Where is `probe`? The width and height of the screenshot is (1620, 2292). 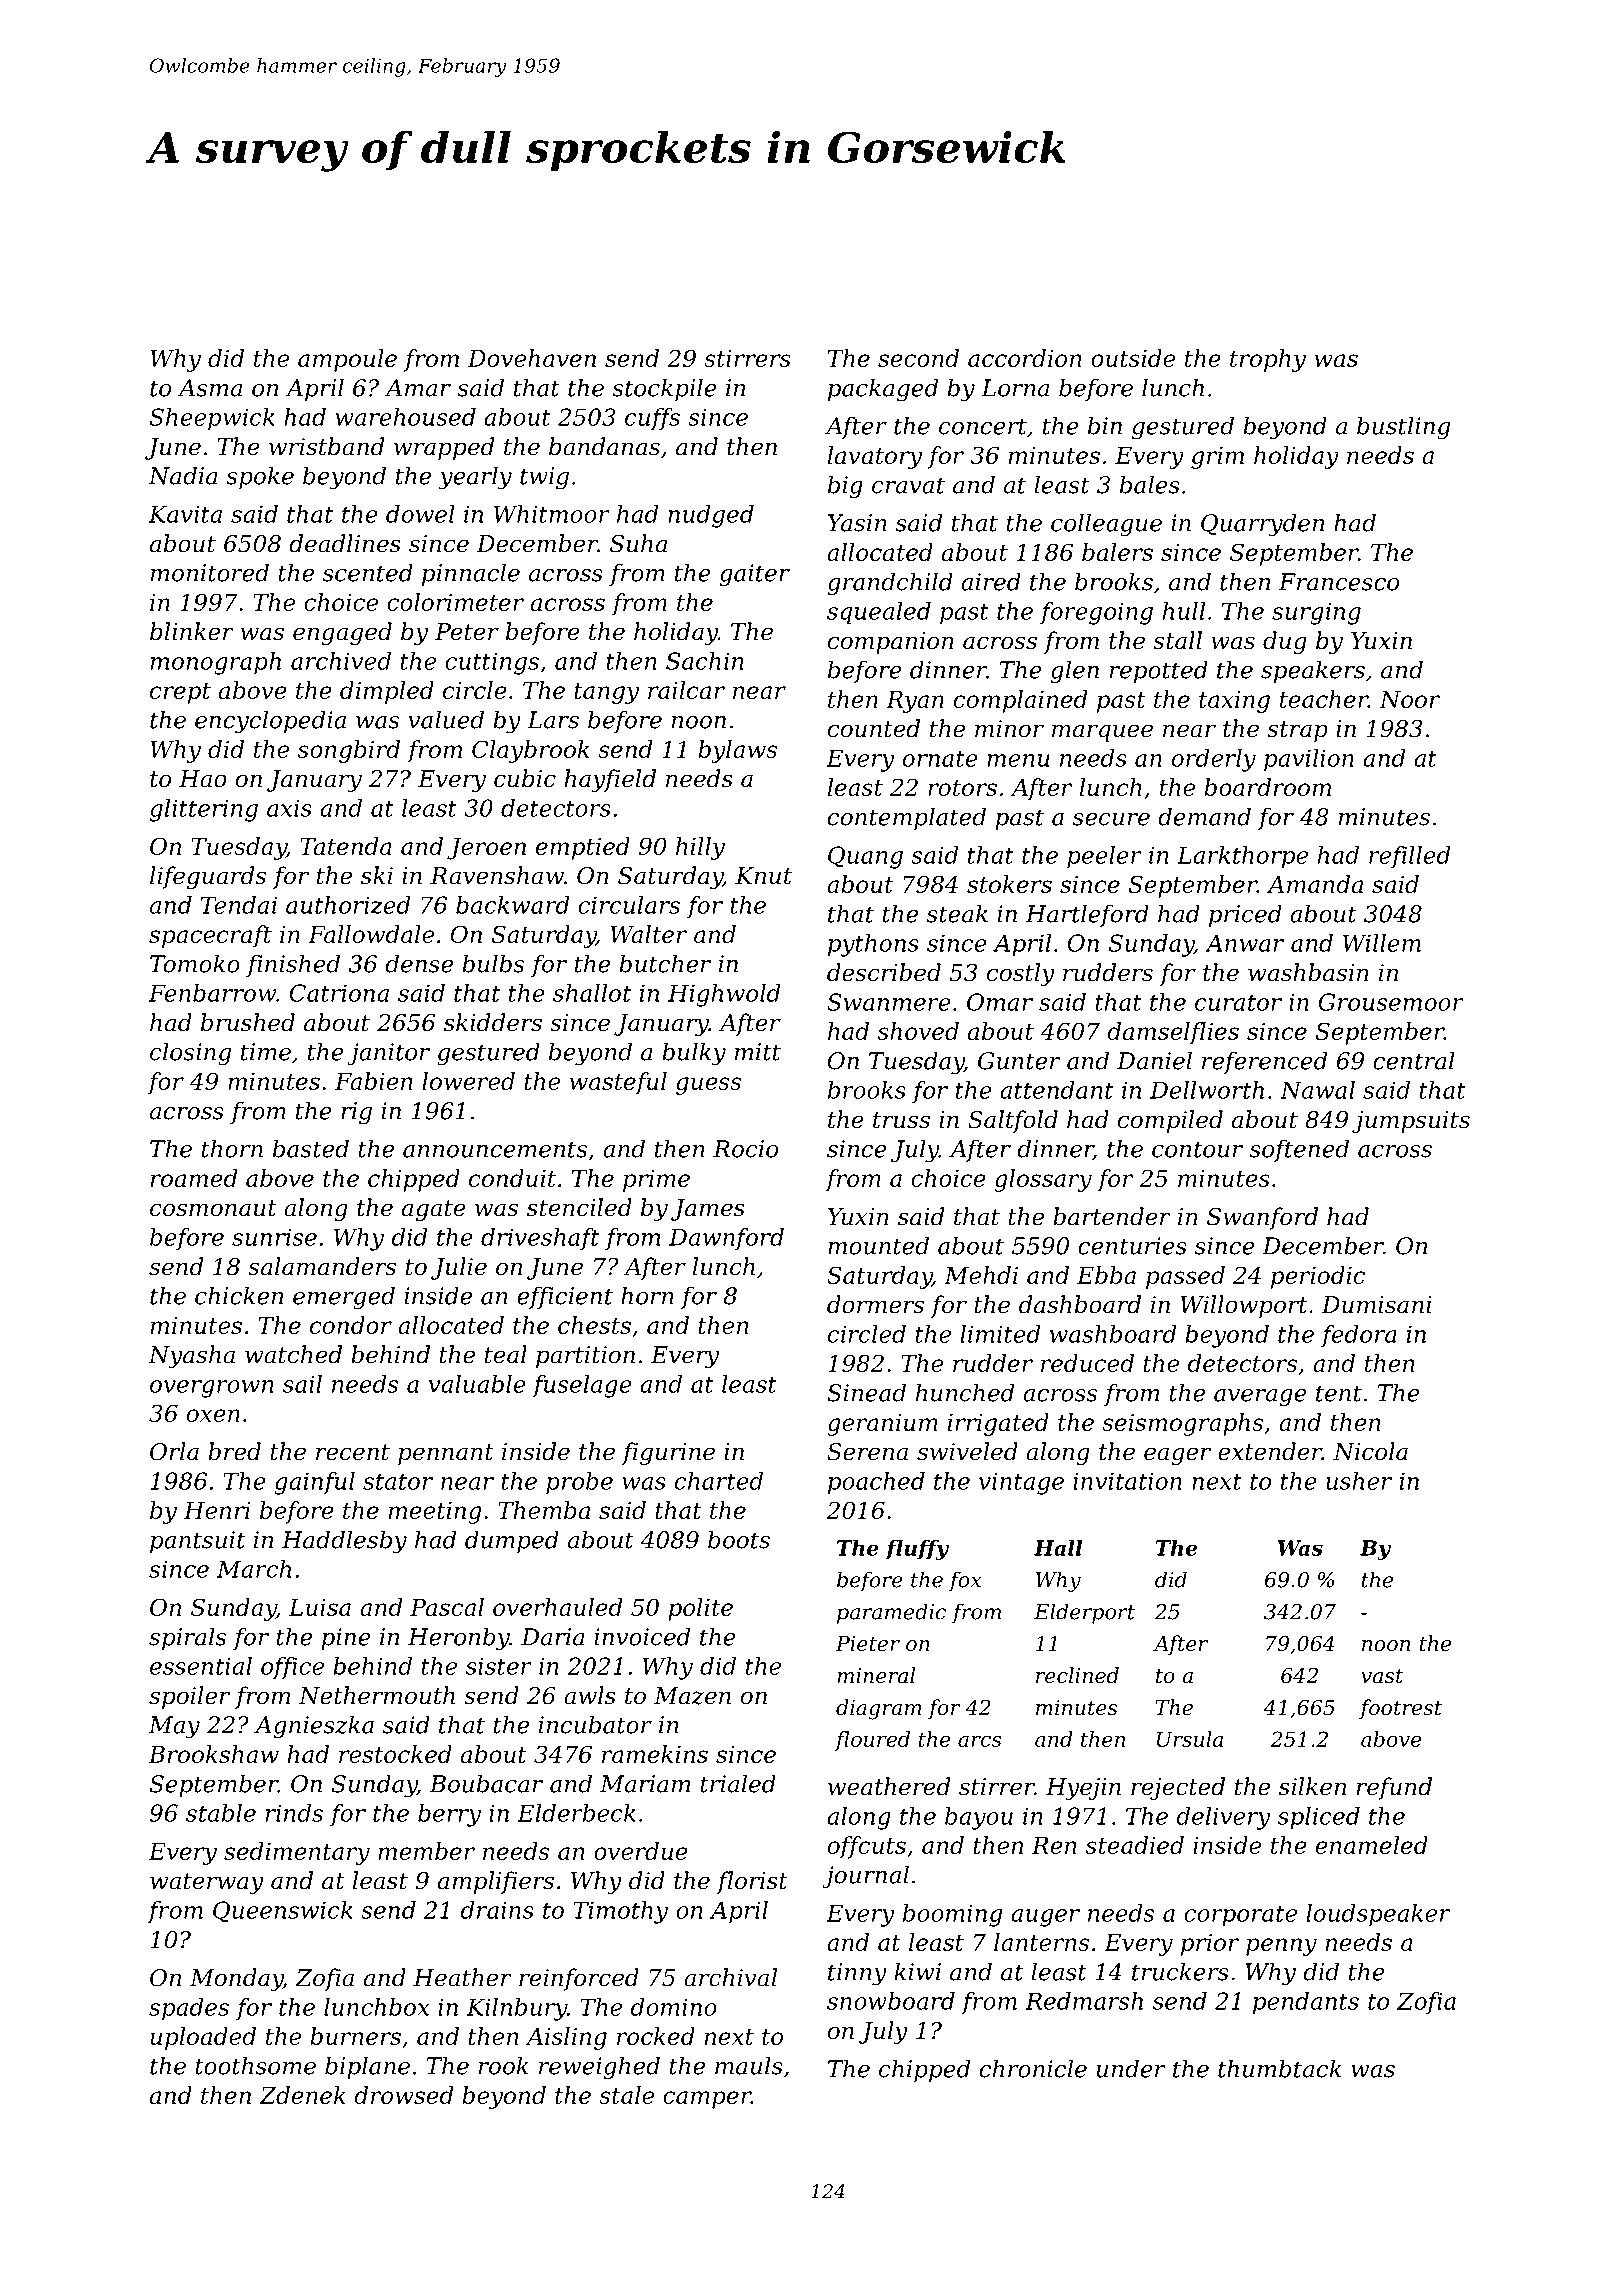
probe is located at coordinates (579, 1483).
